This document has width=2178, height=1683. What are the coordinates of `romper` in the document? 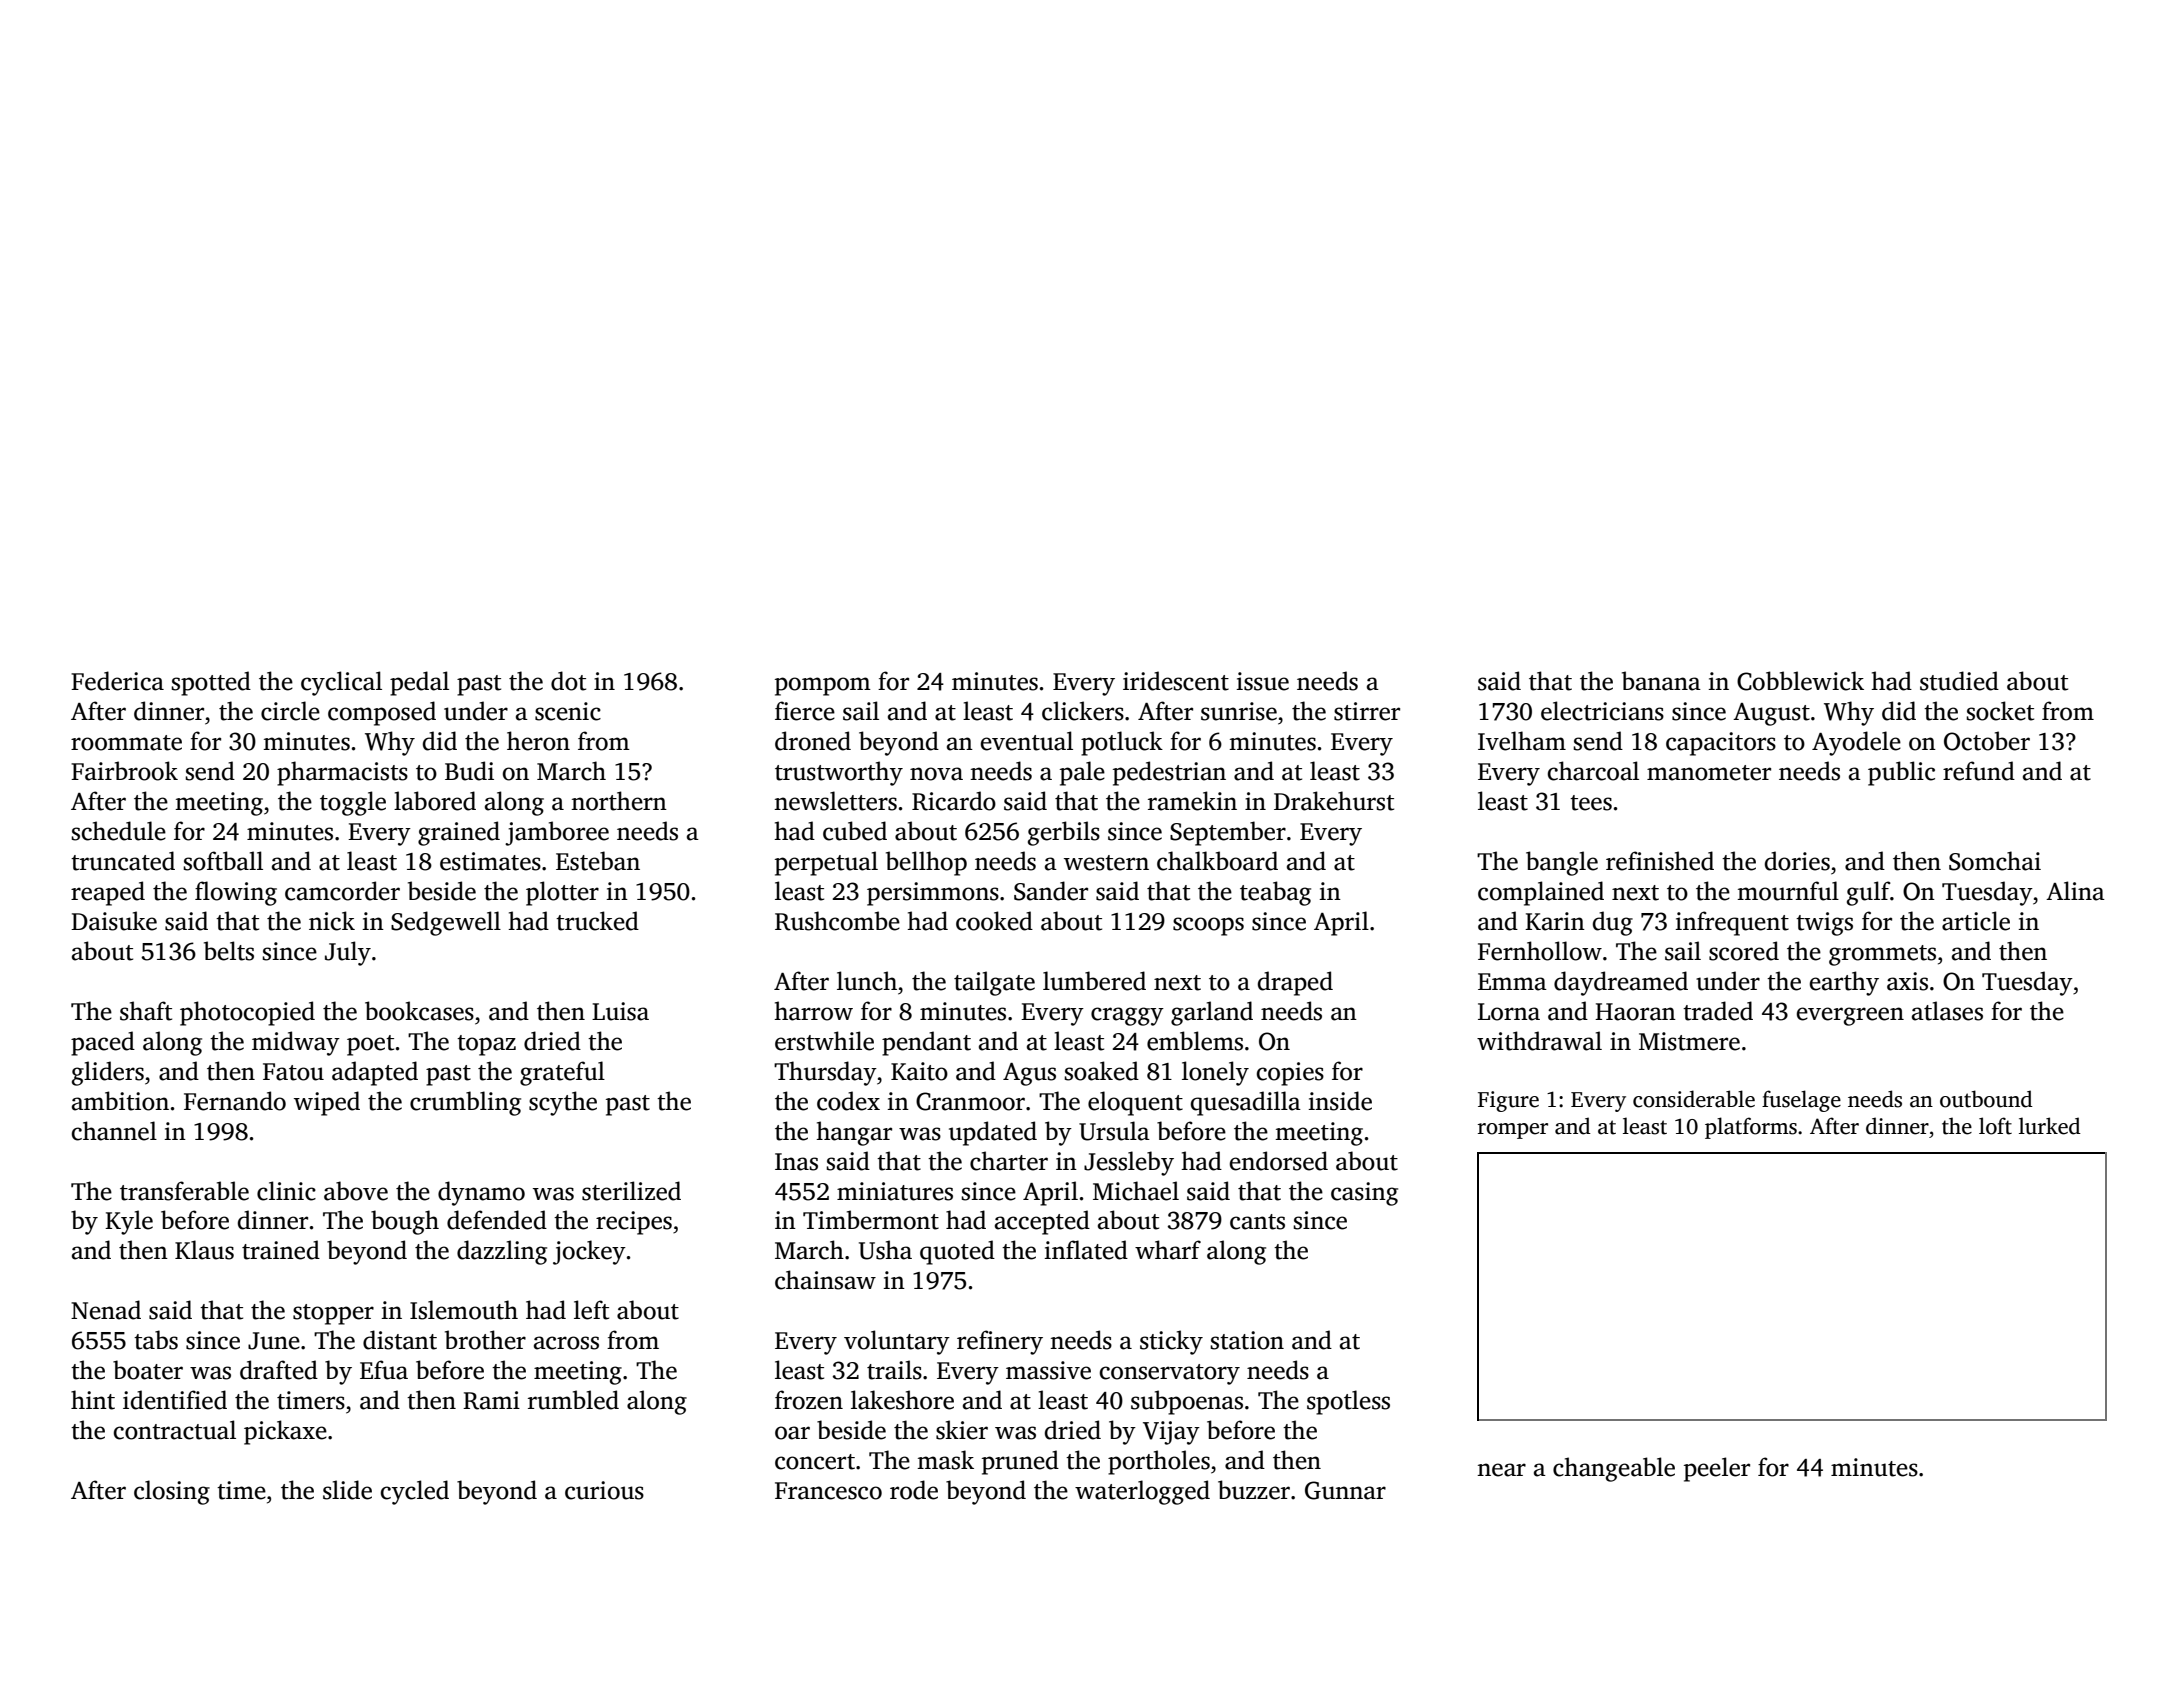 It's located at (1513, 1131).
